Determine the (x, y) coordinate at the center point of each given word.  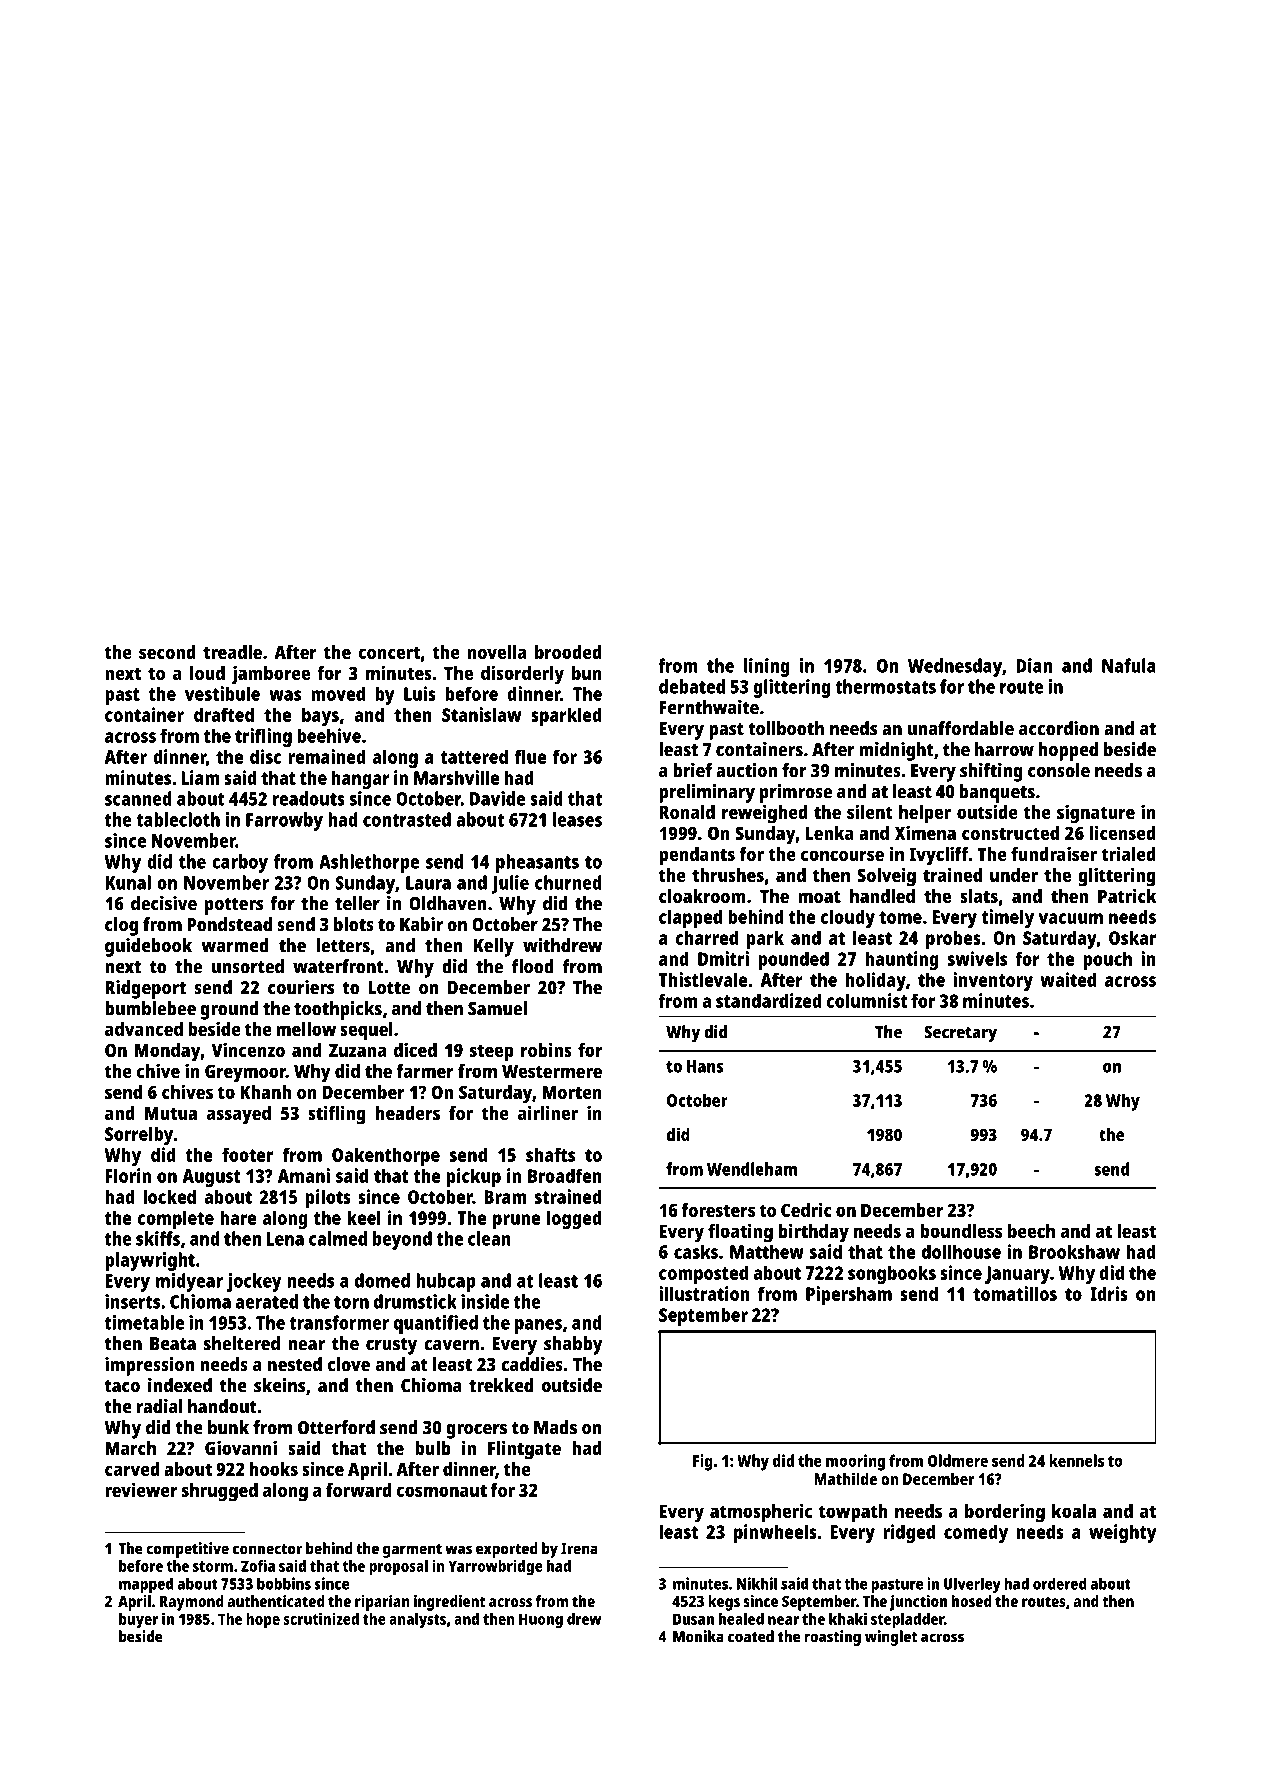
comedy (976, 1533)
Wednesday (955, 667)
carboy (240, 863)
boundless (961, 1231)
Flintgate (524, 1450)
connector (267, 1549)
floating (740, 1233)
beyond (402, 1240)
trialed (1128, 853)
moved (338, 693)
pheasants (537, 863)
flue (531, 756)
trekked (501, 1385)
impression (149, 1366)
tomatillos (1015, 1293)
